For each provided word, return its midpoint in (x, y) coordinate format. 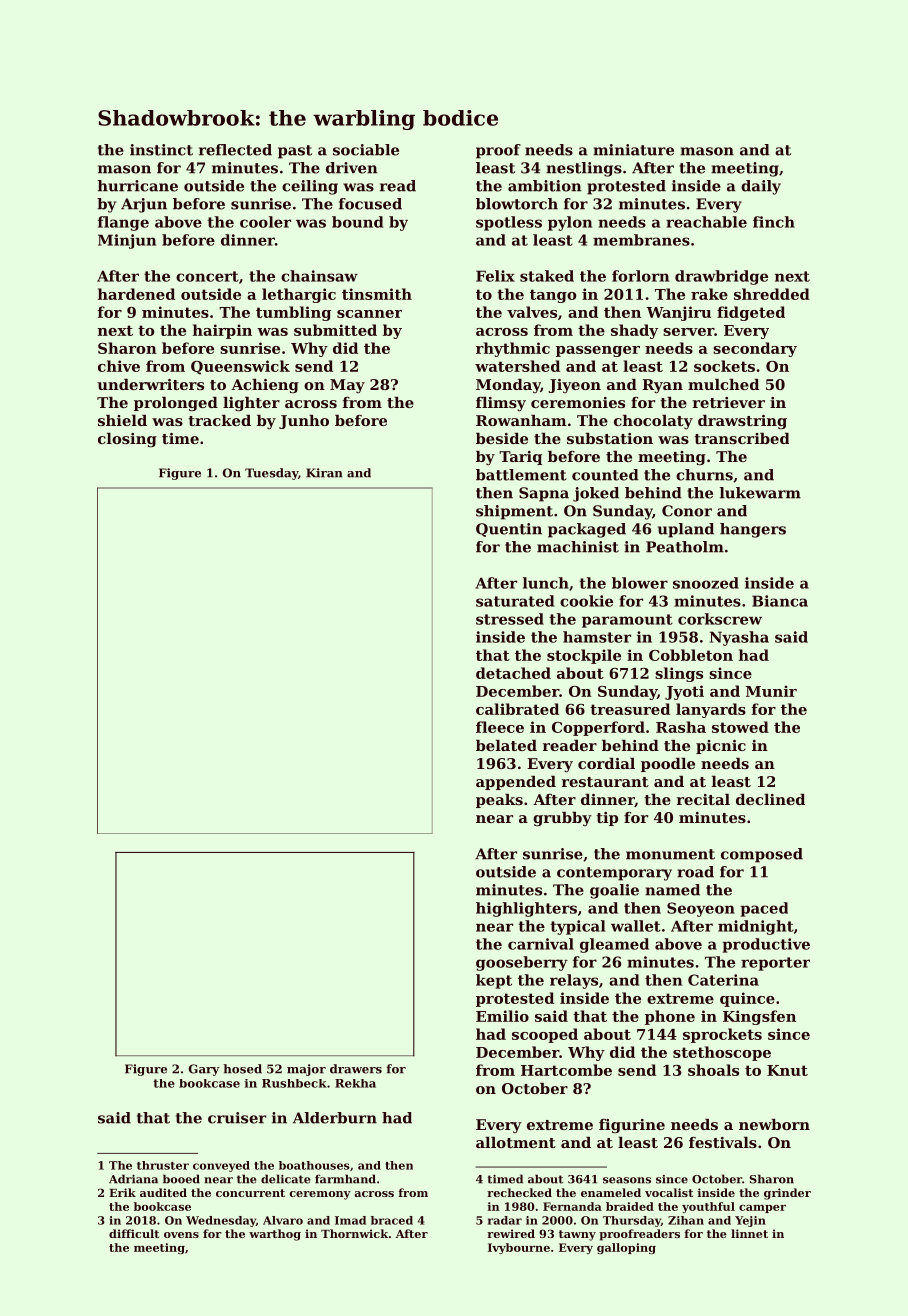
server (688, 332)
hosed (242, 1069)
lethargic (299, 295)
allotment (516, 1142)
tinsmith (377, 294)
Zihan (686, 1220)
